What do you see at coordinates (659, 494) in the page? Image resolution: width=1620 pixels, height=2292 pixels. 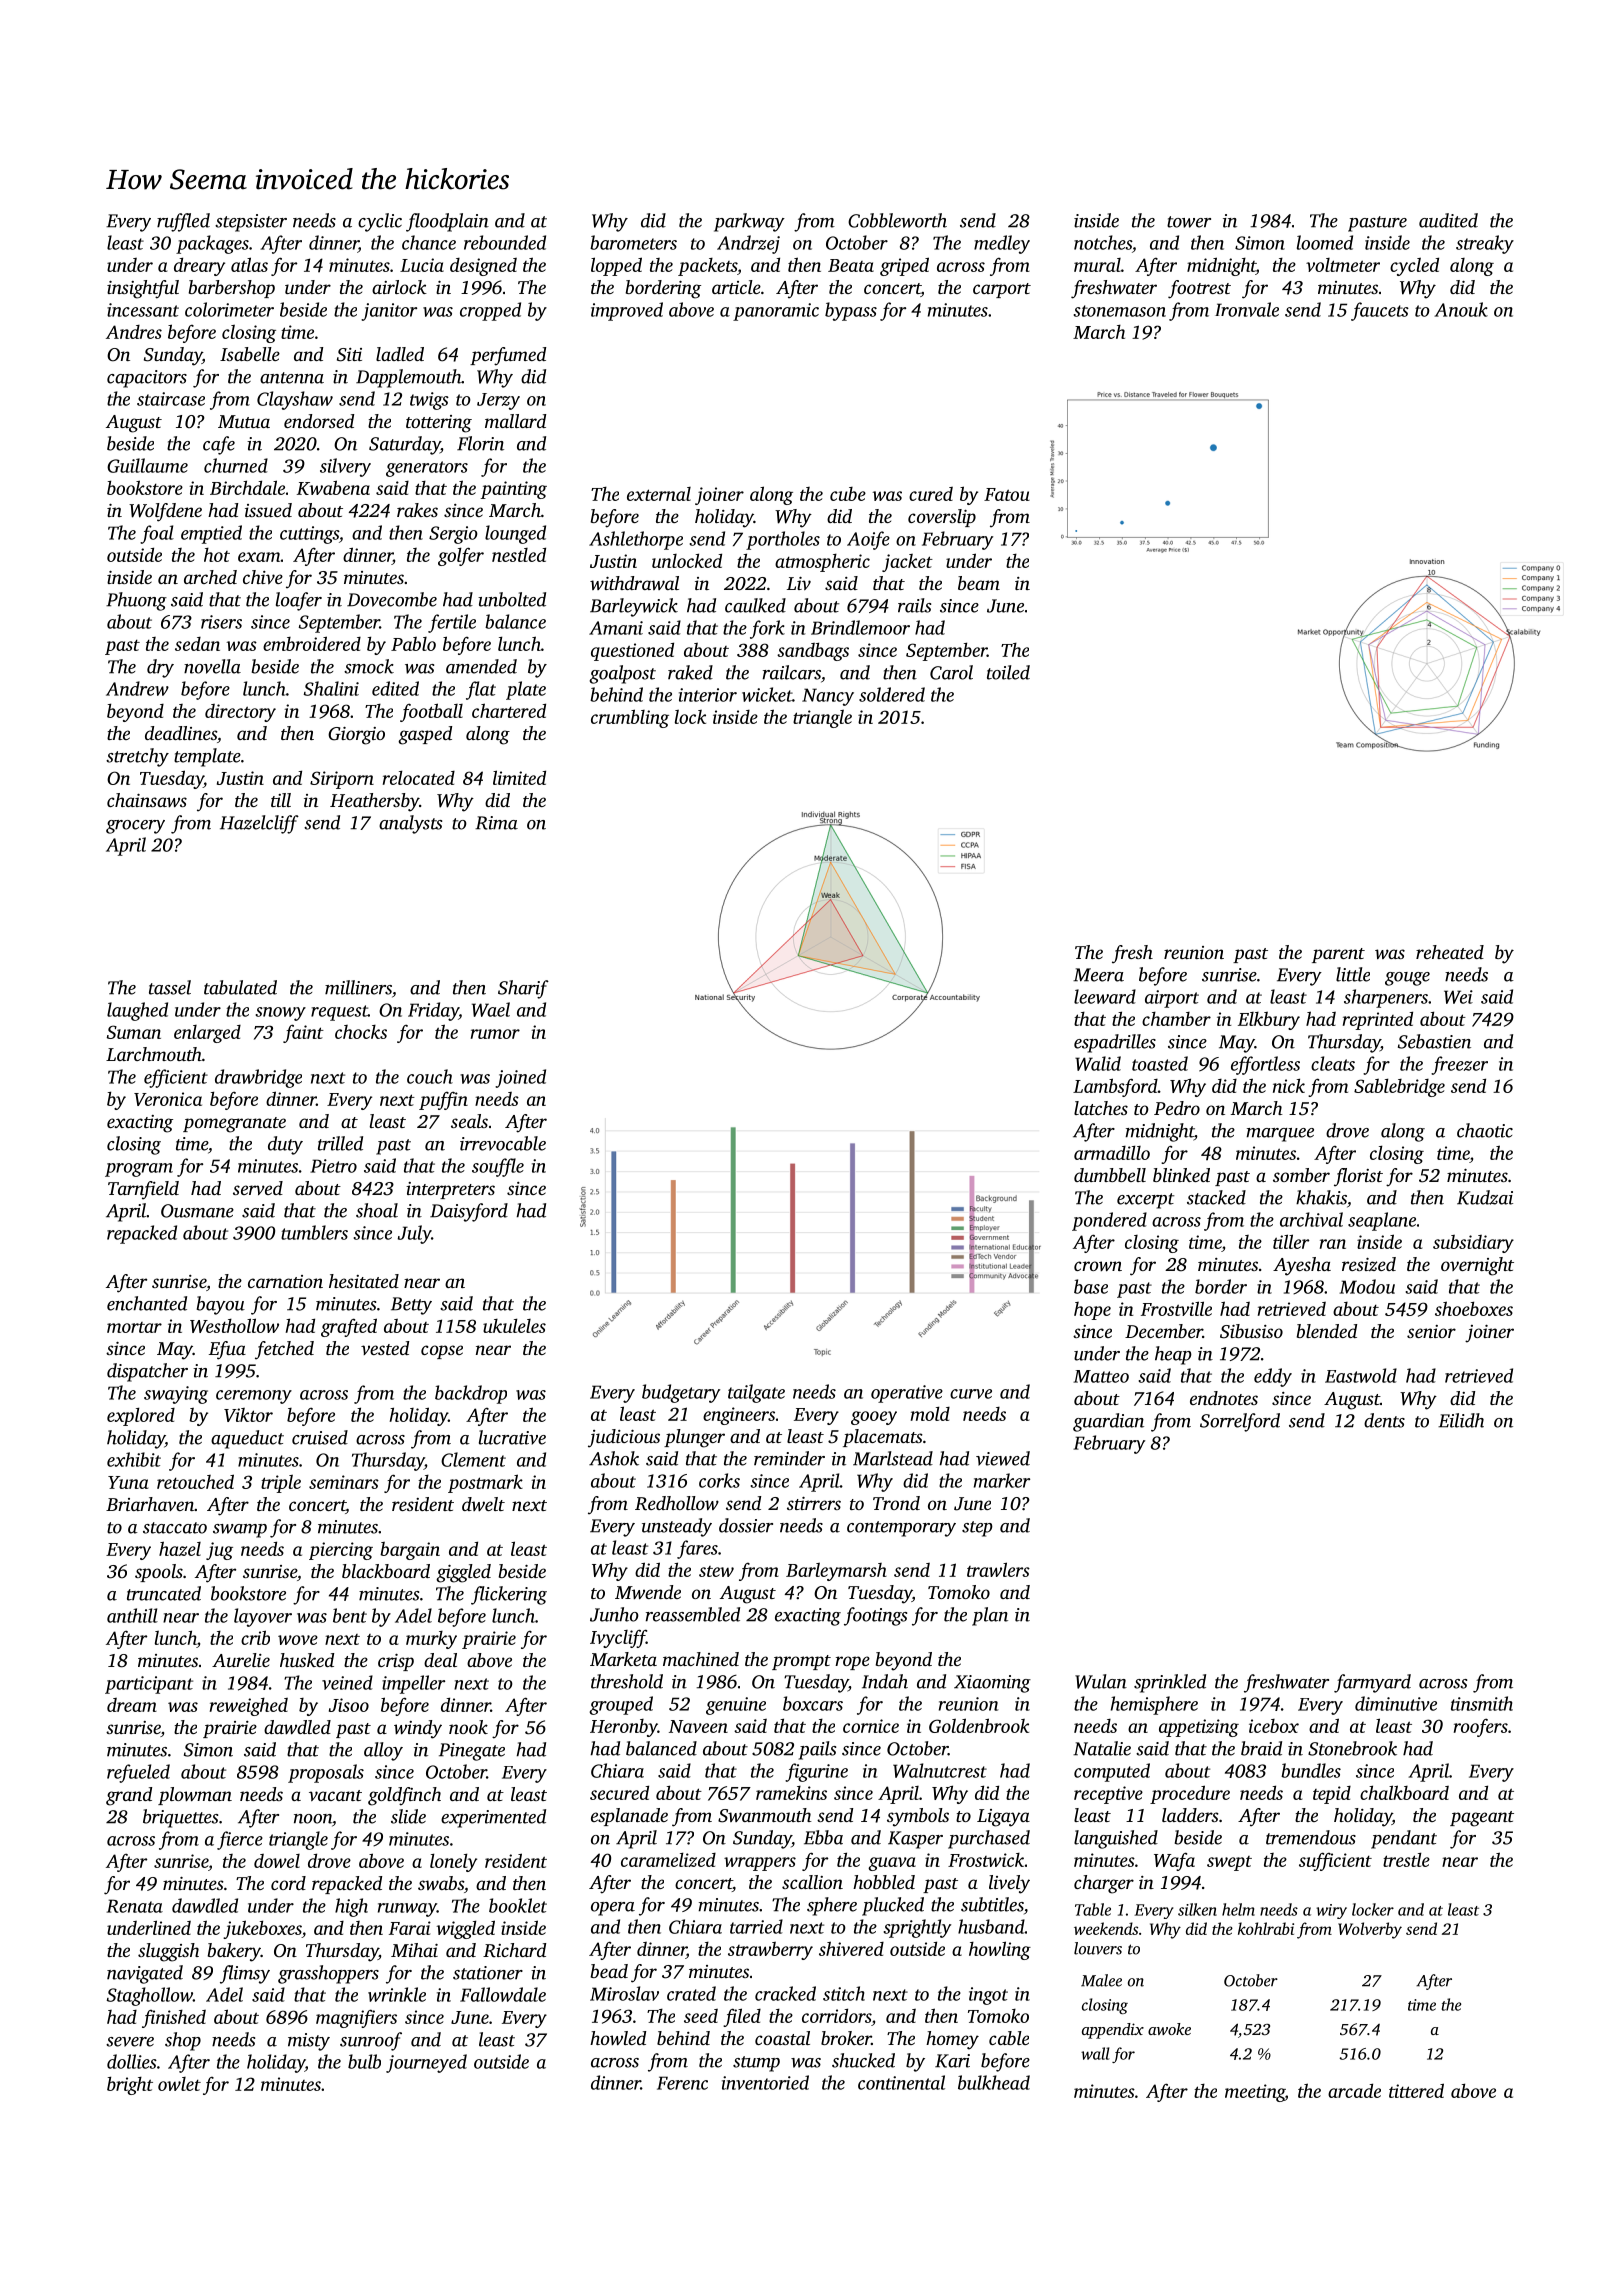 I see `external` at bounding box center [659, 494].
